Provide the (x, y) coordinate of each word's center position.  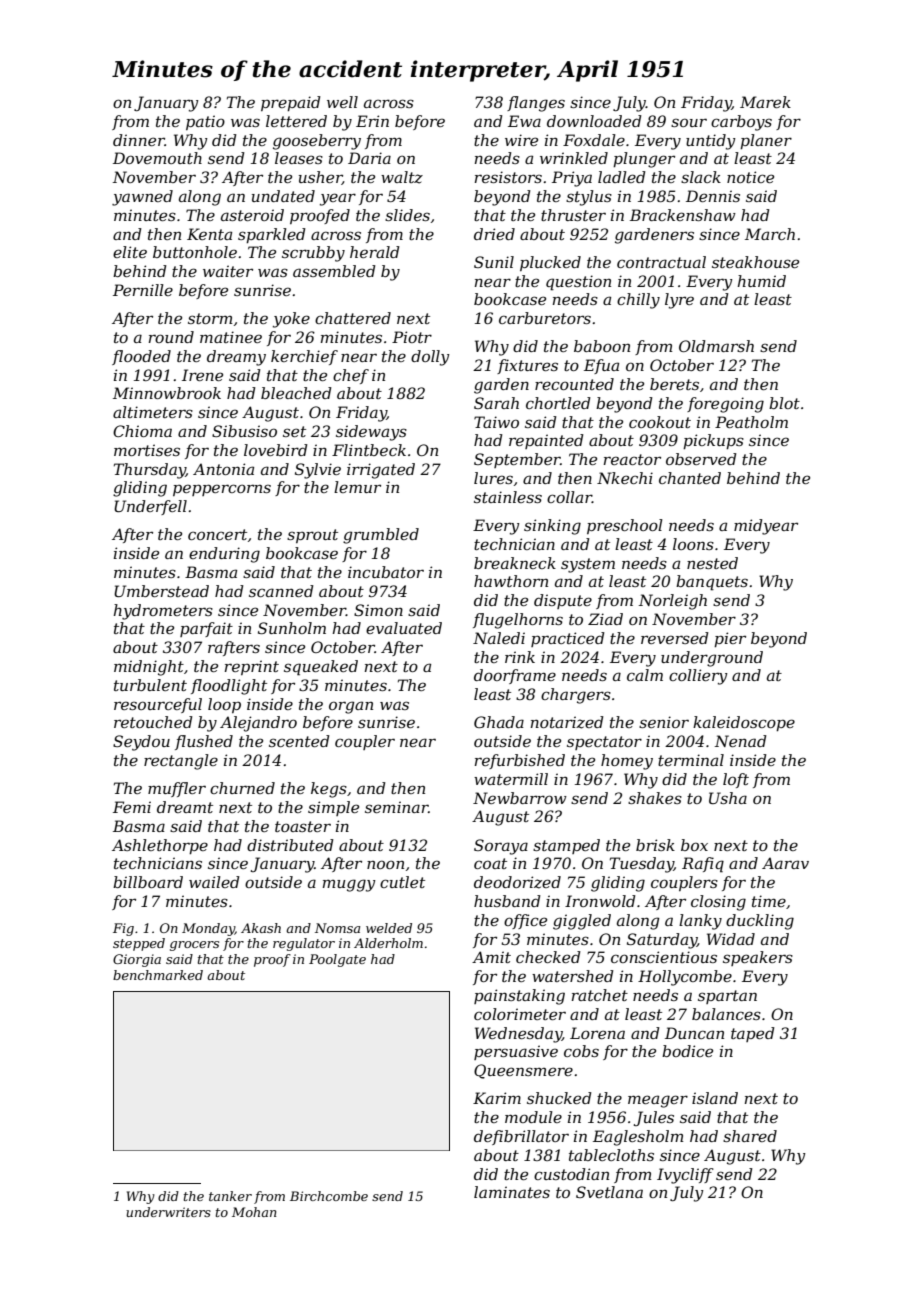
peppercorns (222, 490)
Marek (765, 102)
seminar (397, 807)
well (342, 102)
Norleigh (672, 602)
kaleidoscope (744, 723)
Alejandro (258, 724)
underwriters (168, 1212)
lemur (357, 487)
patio (205, 122)
